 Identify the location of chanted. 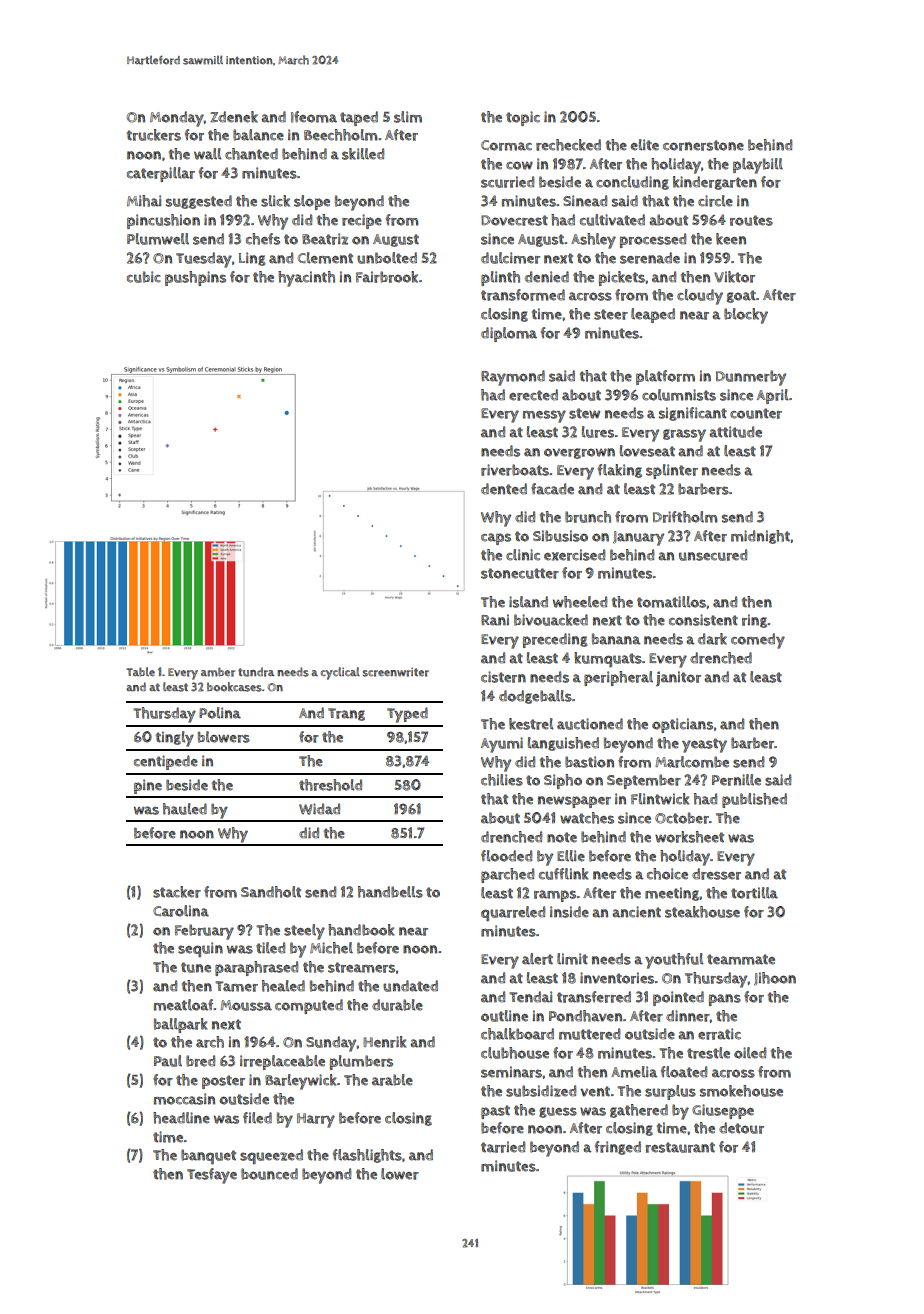
(251, 154).
